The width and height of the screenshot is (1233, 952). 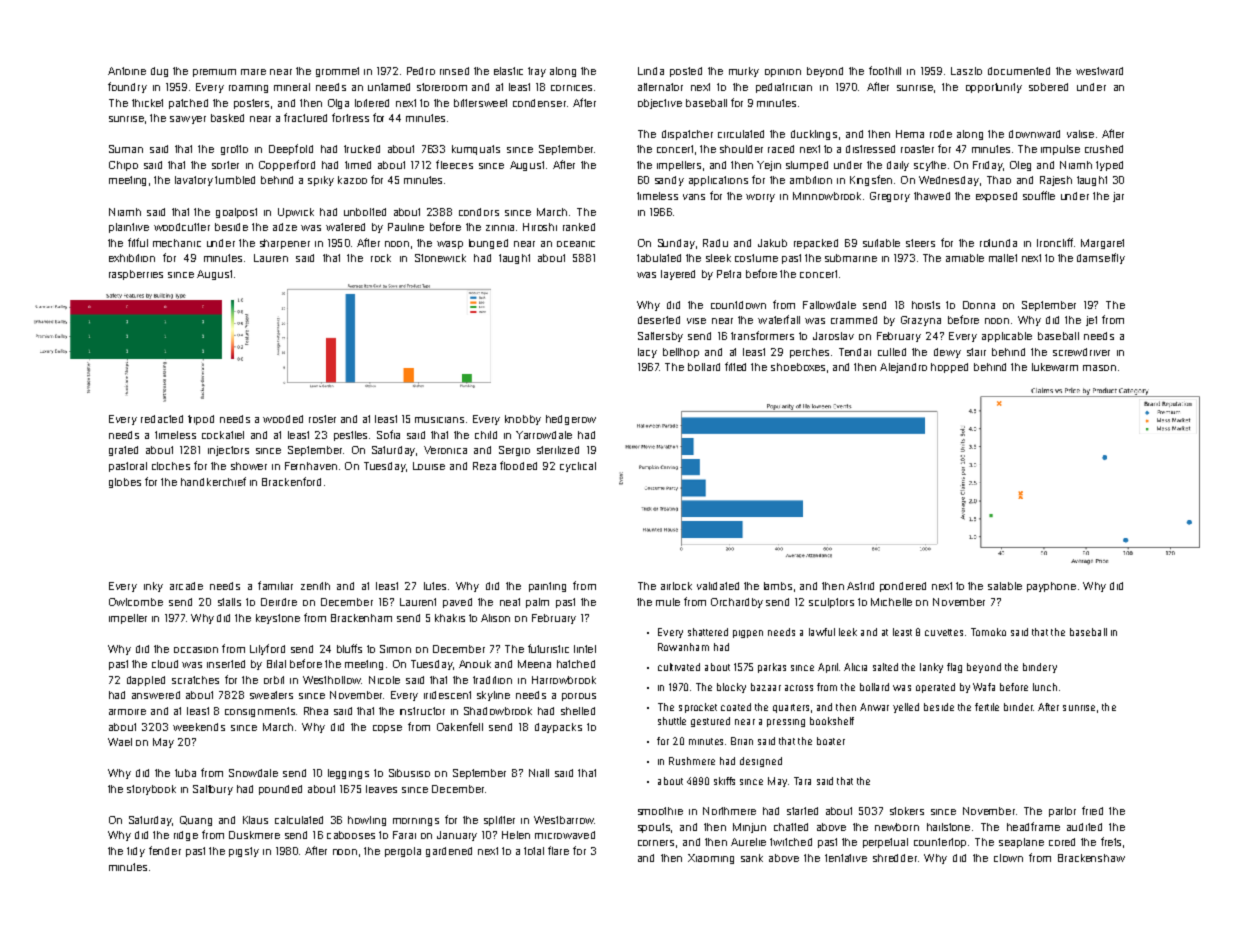 I want to click on payphone, so click(x=1051, y=587).
